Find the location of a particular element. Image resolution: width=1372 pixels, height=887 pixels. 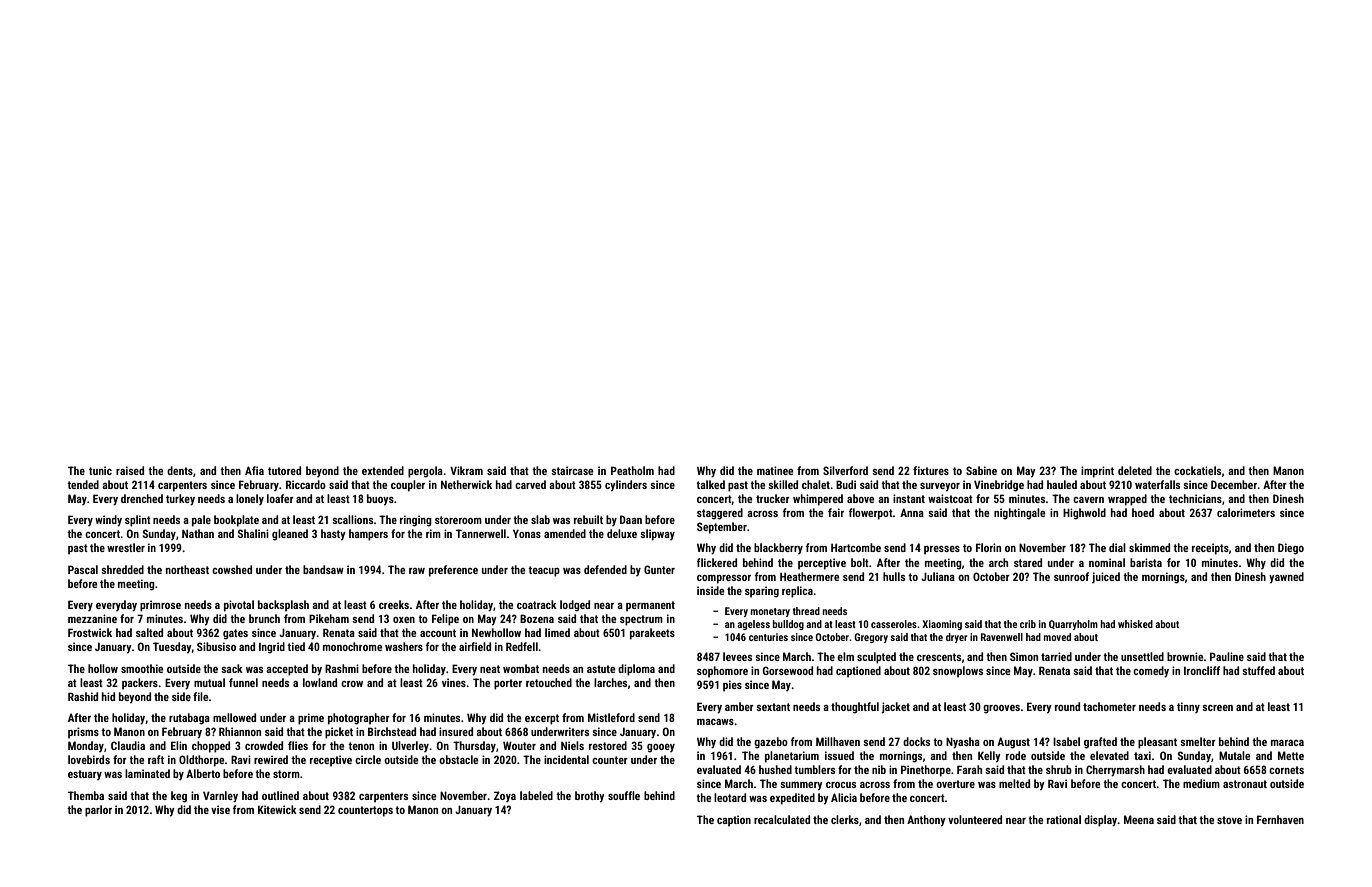

Kitewick is located at coordinates (277, 809).
